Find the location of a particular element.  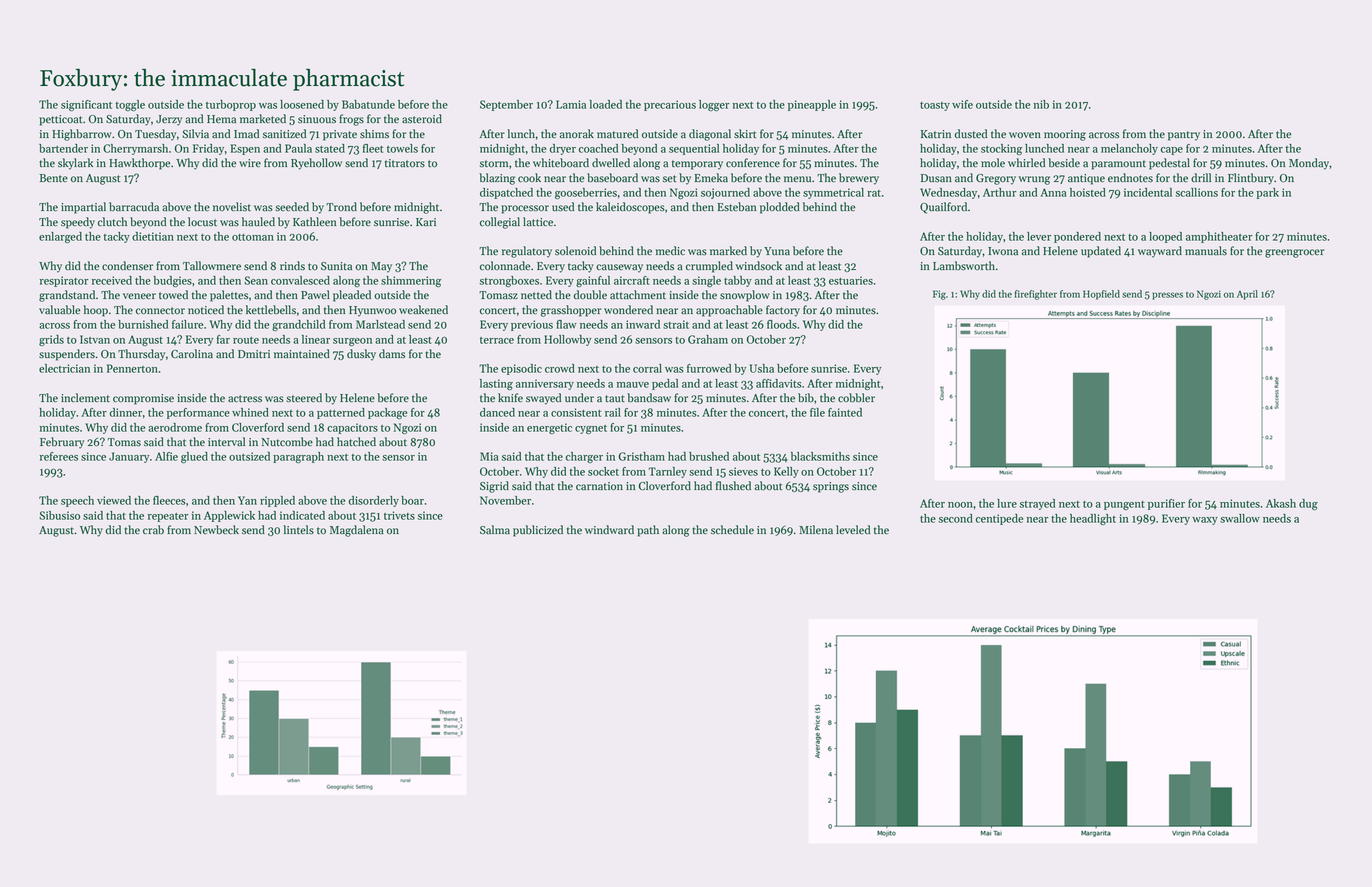

knife is located at coordinates (510, 398).
